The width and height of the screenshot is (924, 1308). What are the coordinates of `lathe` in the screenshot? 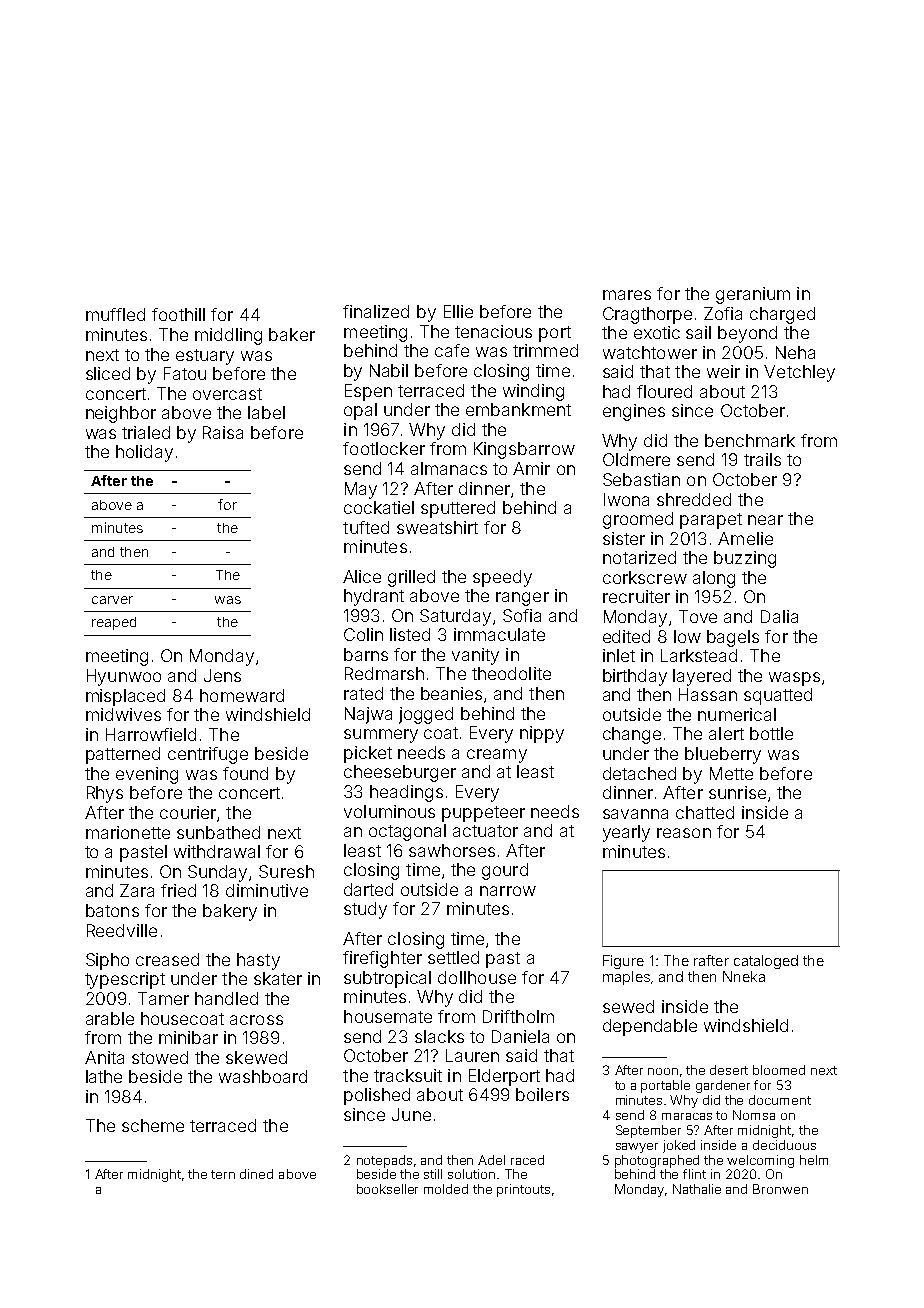 It's located at (104, 1076).
